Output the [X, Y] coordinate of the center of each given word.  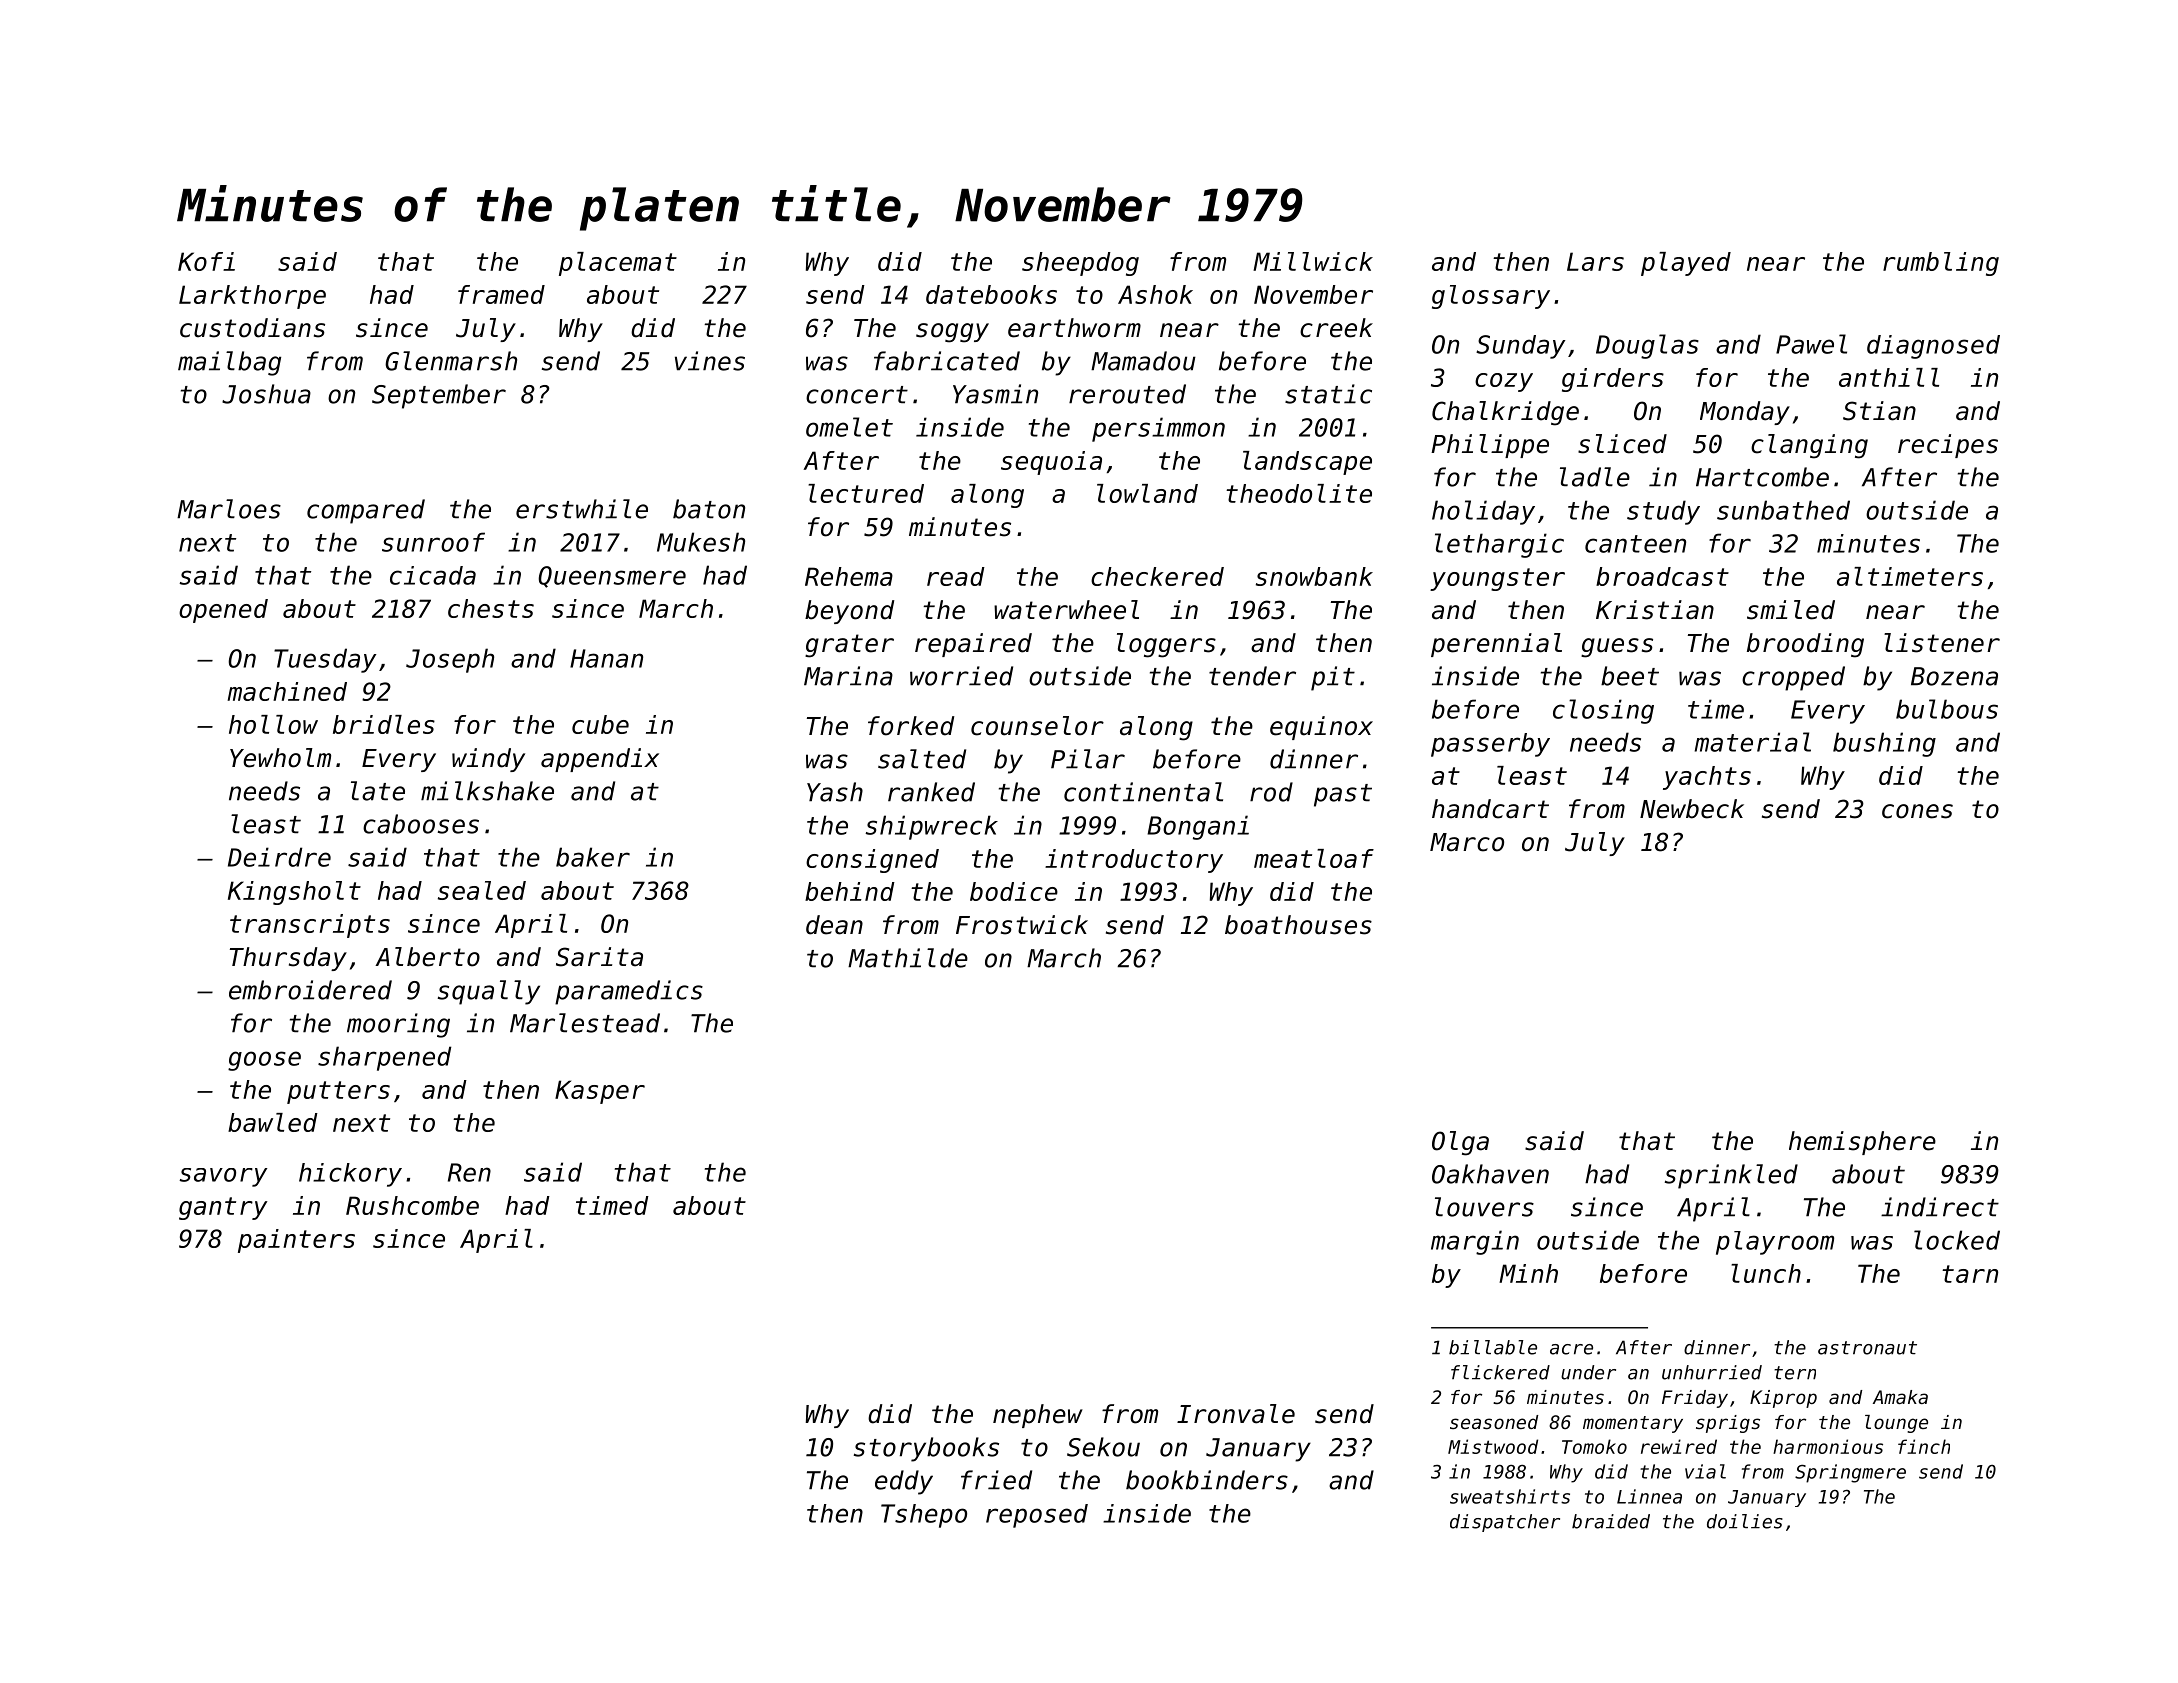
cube [600, 724]
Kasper [600, 1092]
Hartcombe [1762, 477]
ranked [931, 792]
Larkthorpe [252, 297]
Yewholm [280, 758]
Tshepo [924, 1516]
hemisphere [1862, 1143]
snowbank [1314, 576]
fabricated [947, 361]
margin [1475, 1242]
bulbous [1947, 709]
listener [1942, 643]
